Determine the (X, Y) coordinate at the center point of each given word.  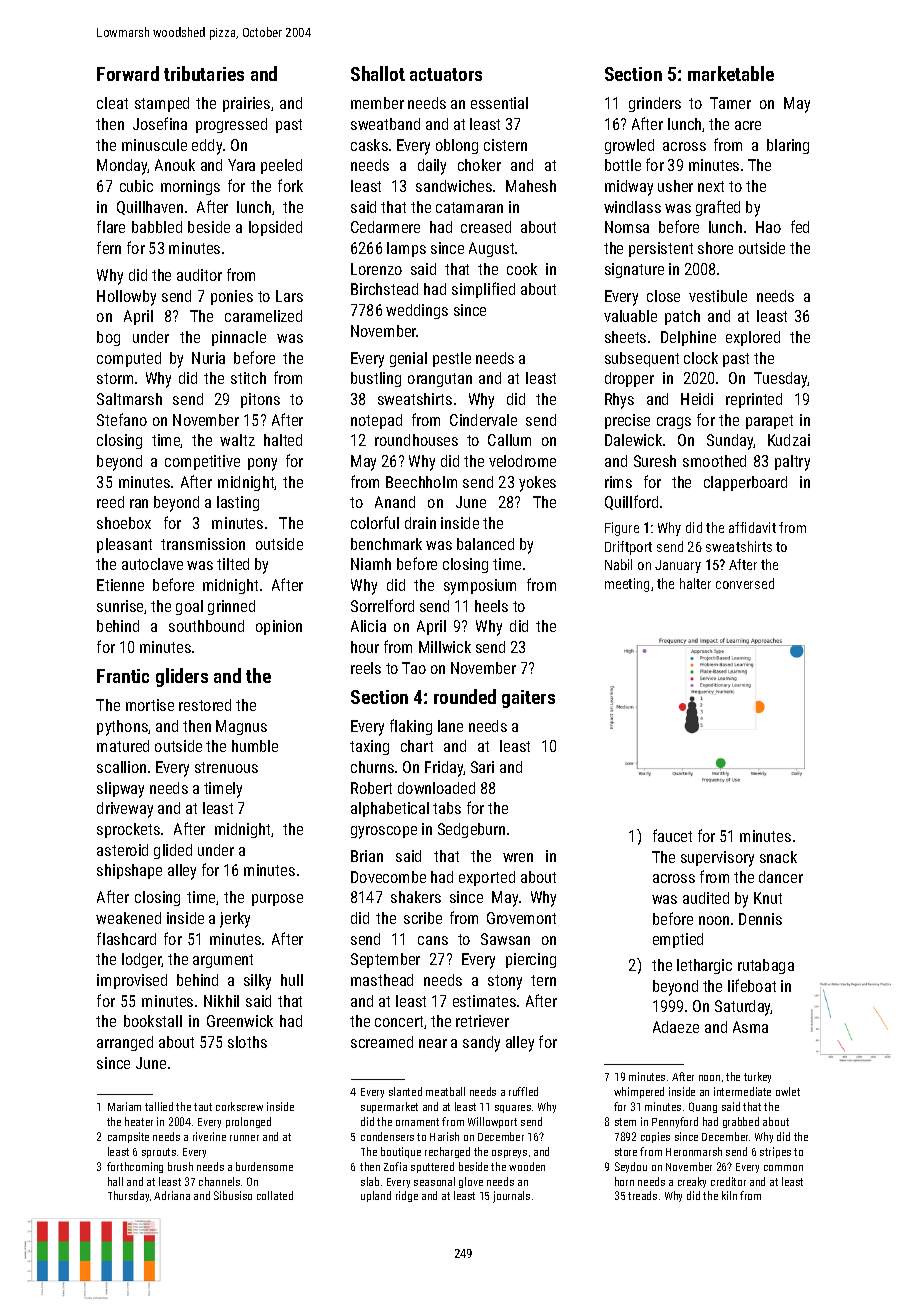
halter (695, 583)
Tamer (730, 103)
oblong (457, 146)
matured (123, 746)
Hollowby (126, 298)
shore (715, 248)
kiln (729, 1195)
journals (511, 1197)
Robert (371, 788)
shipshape (129, 871)
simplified (483, 290)
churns (372, 767)
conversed (745, 583)
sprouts (159, 1153)
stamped (162, 104)
